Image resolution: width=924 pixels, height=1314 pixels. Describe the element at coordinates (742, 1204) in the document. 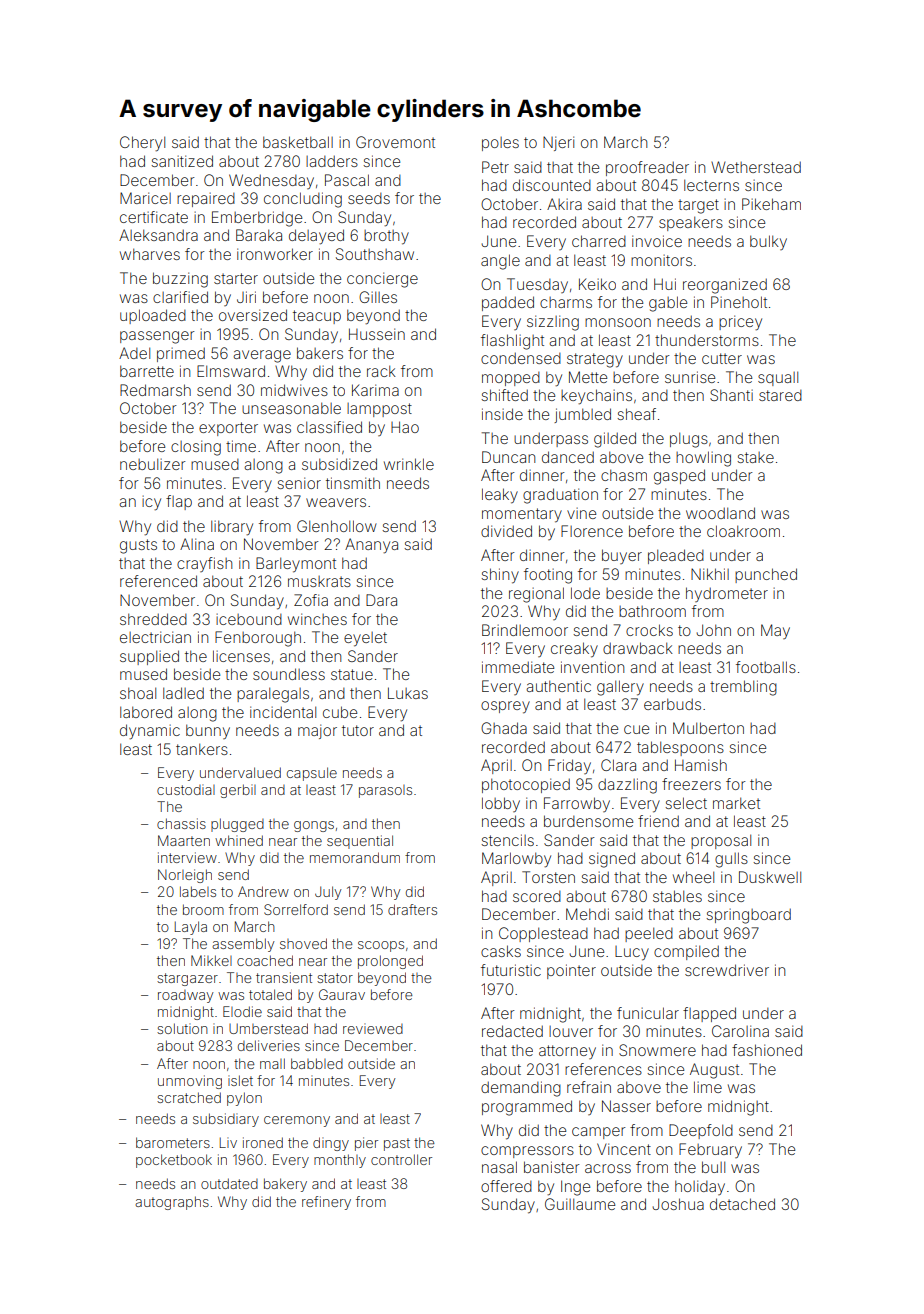

I see `detached` at that location.
